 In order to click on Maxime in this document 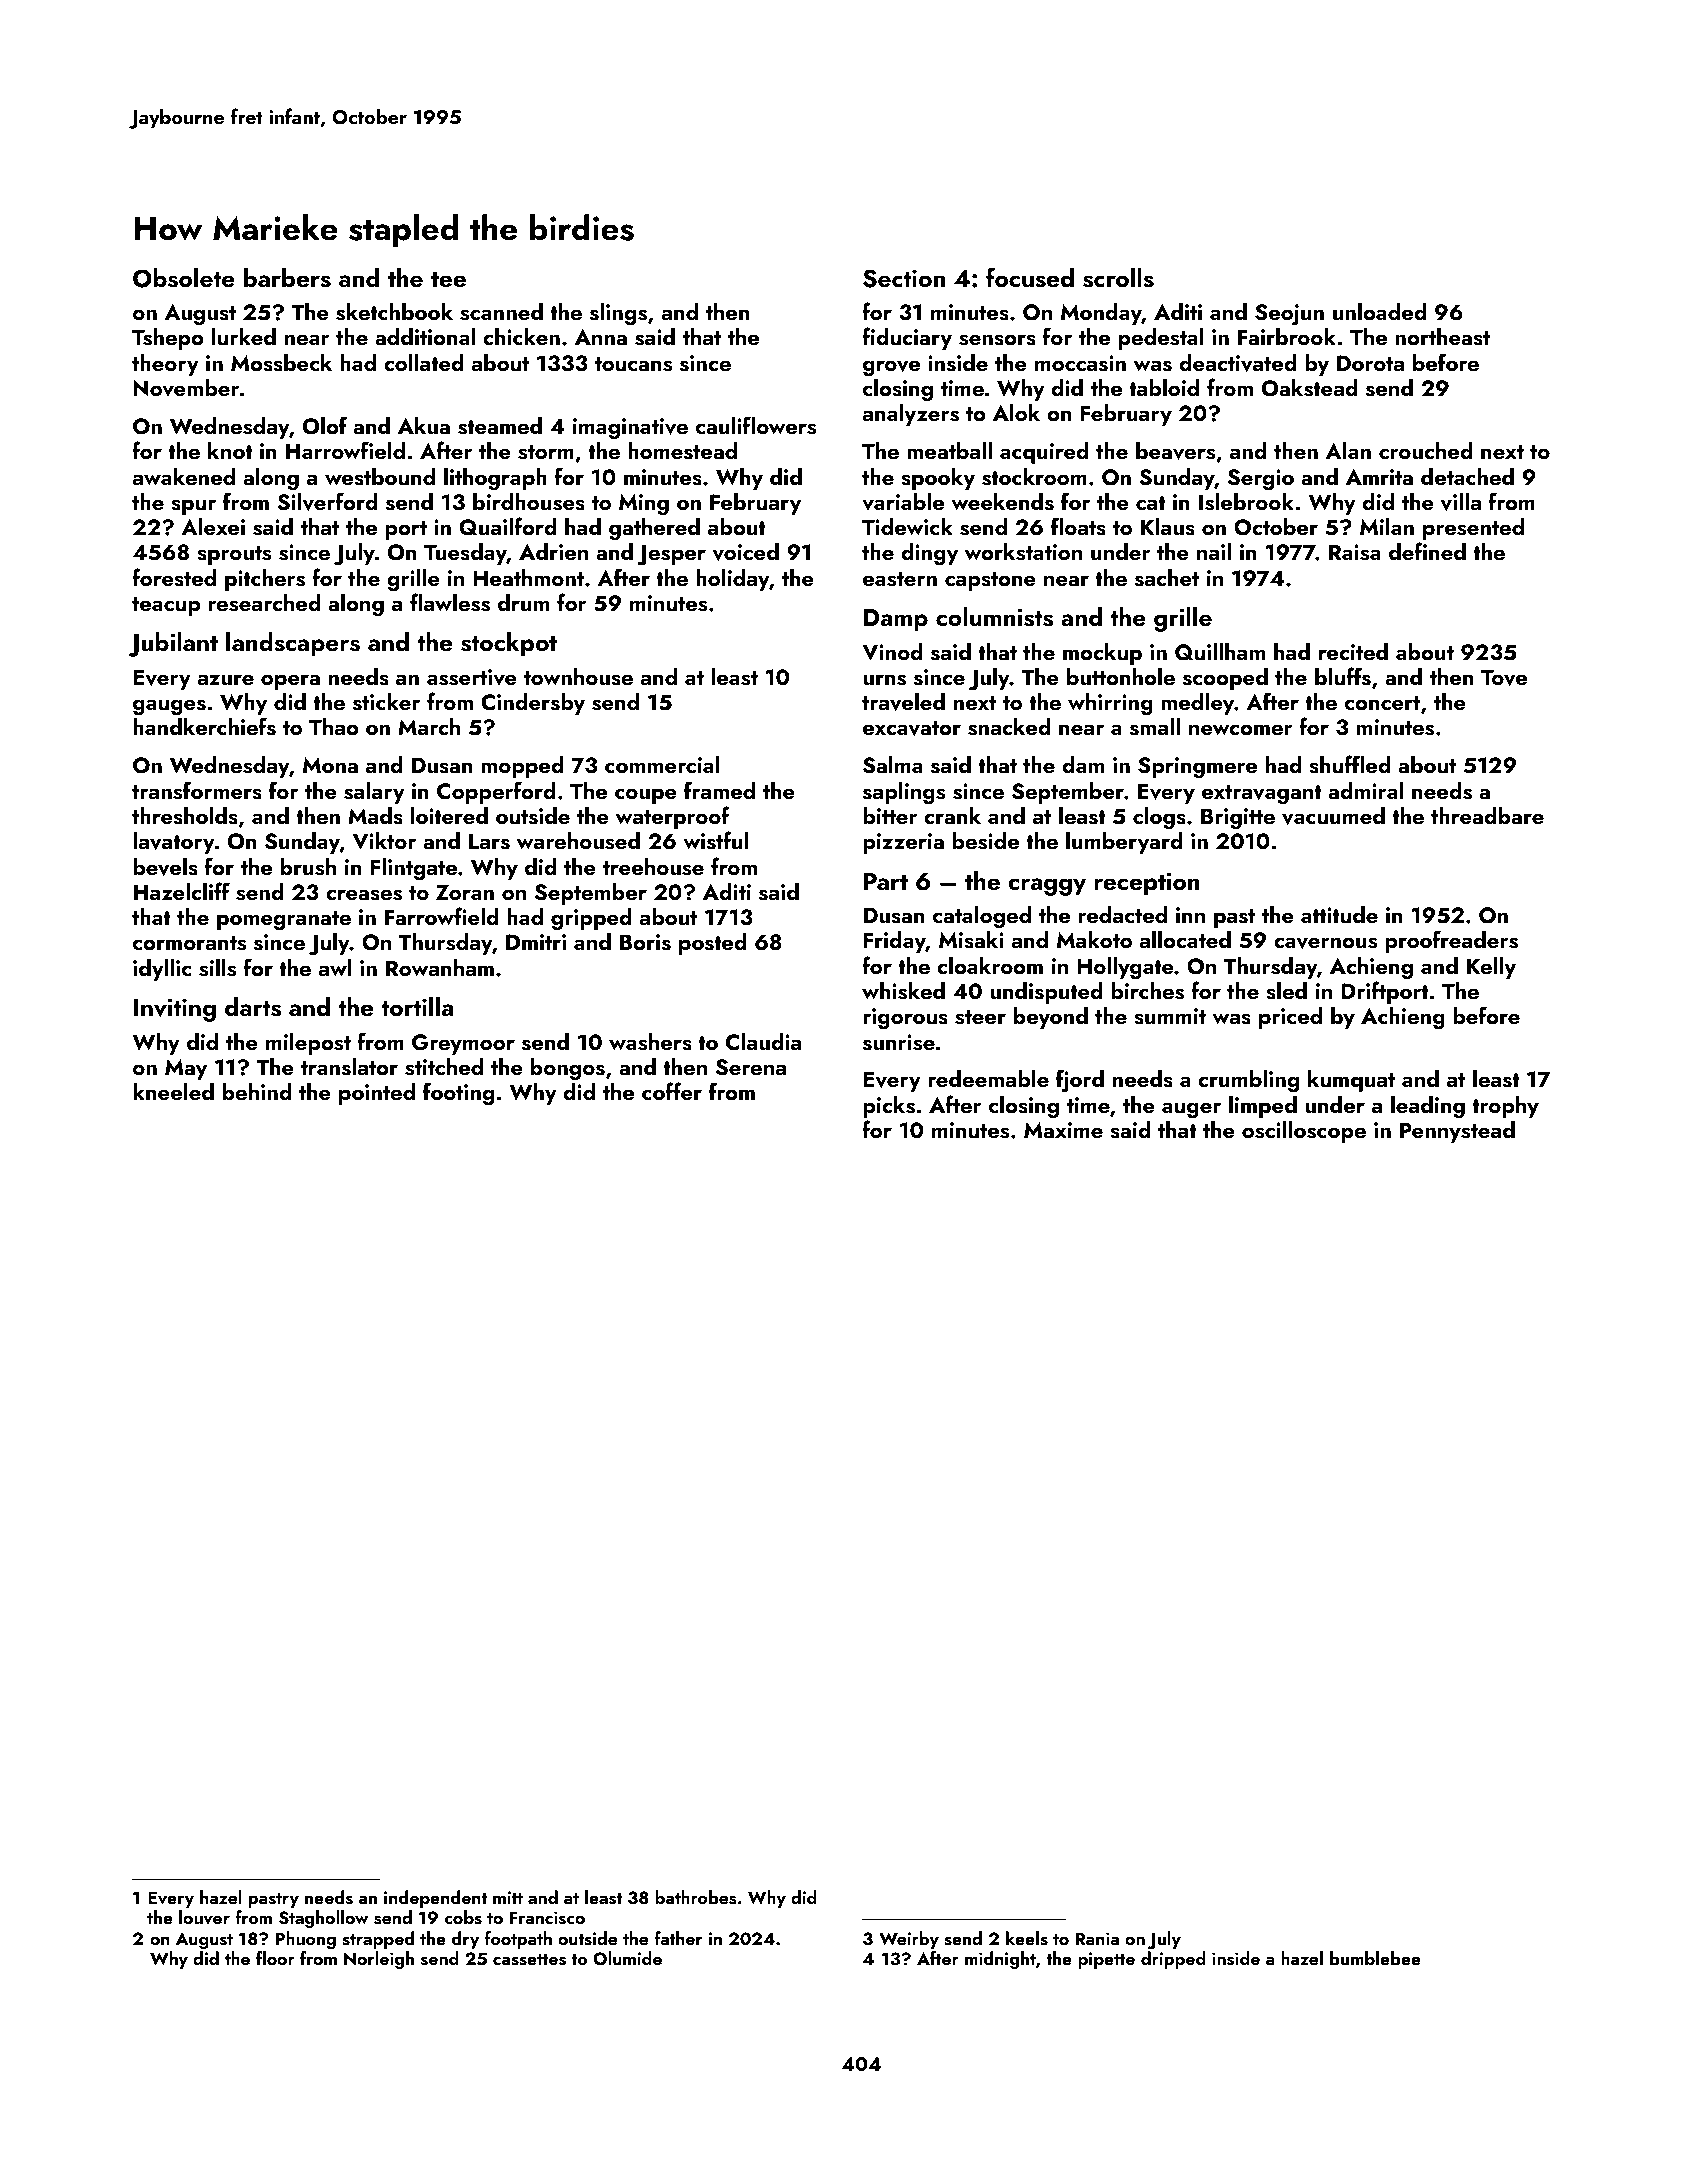, I will do `click(1063, 1130)`.
